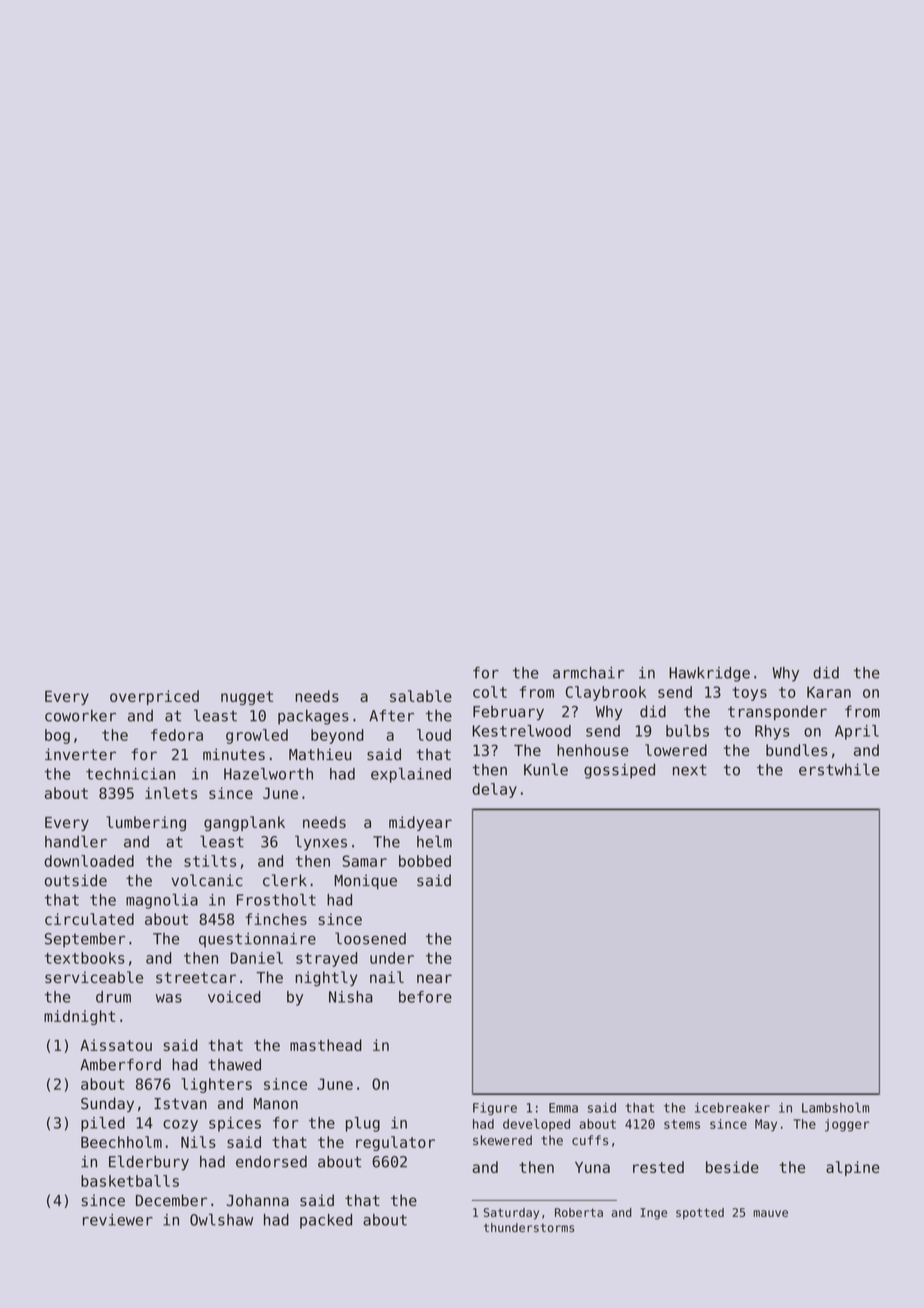 This document has height=1308, width=924. I want to click on colt, so click(490, 692).
